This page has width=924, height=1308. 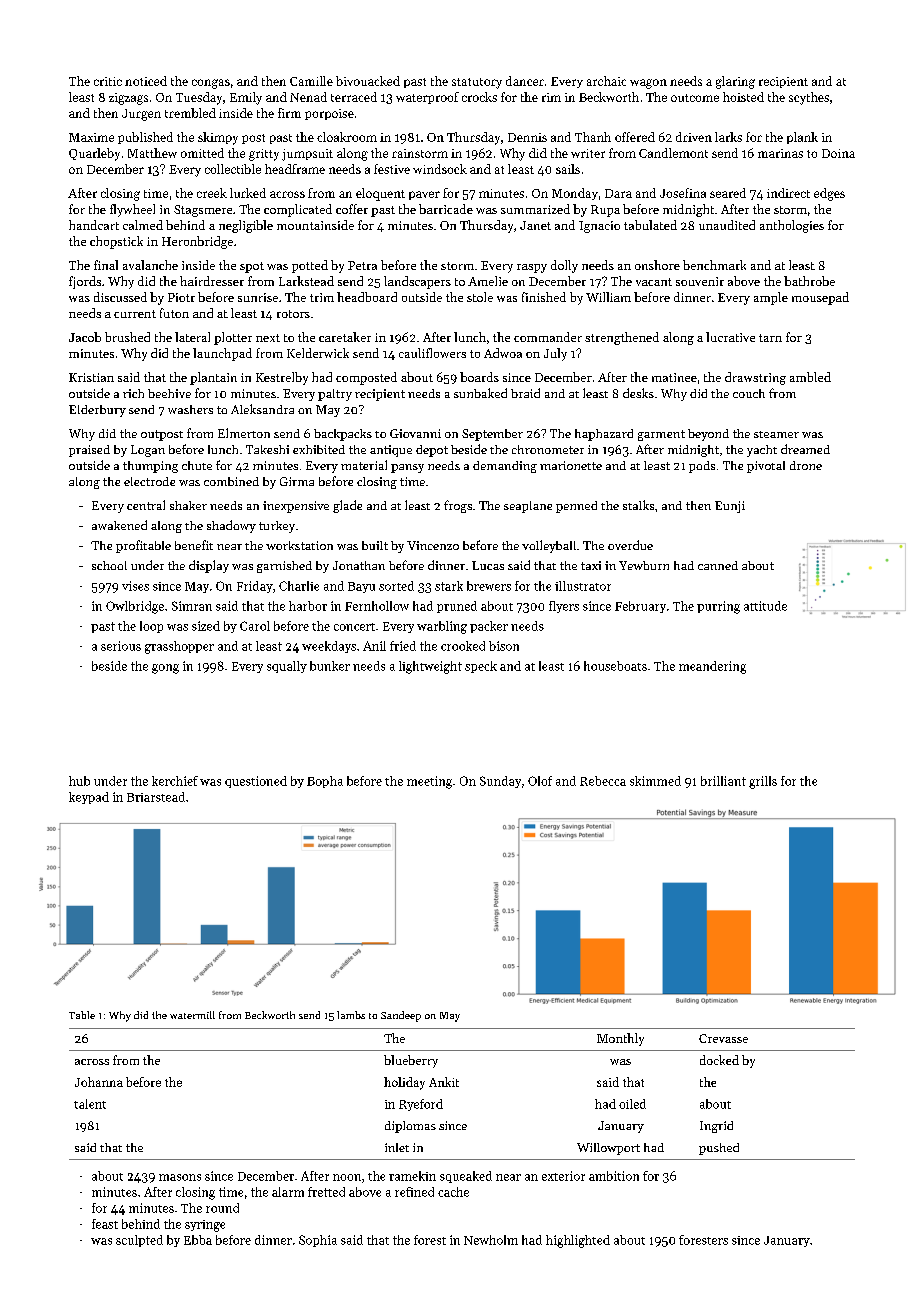 I want to click on grills, so click(x=763, y=782).
